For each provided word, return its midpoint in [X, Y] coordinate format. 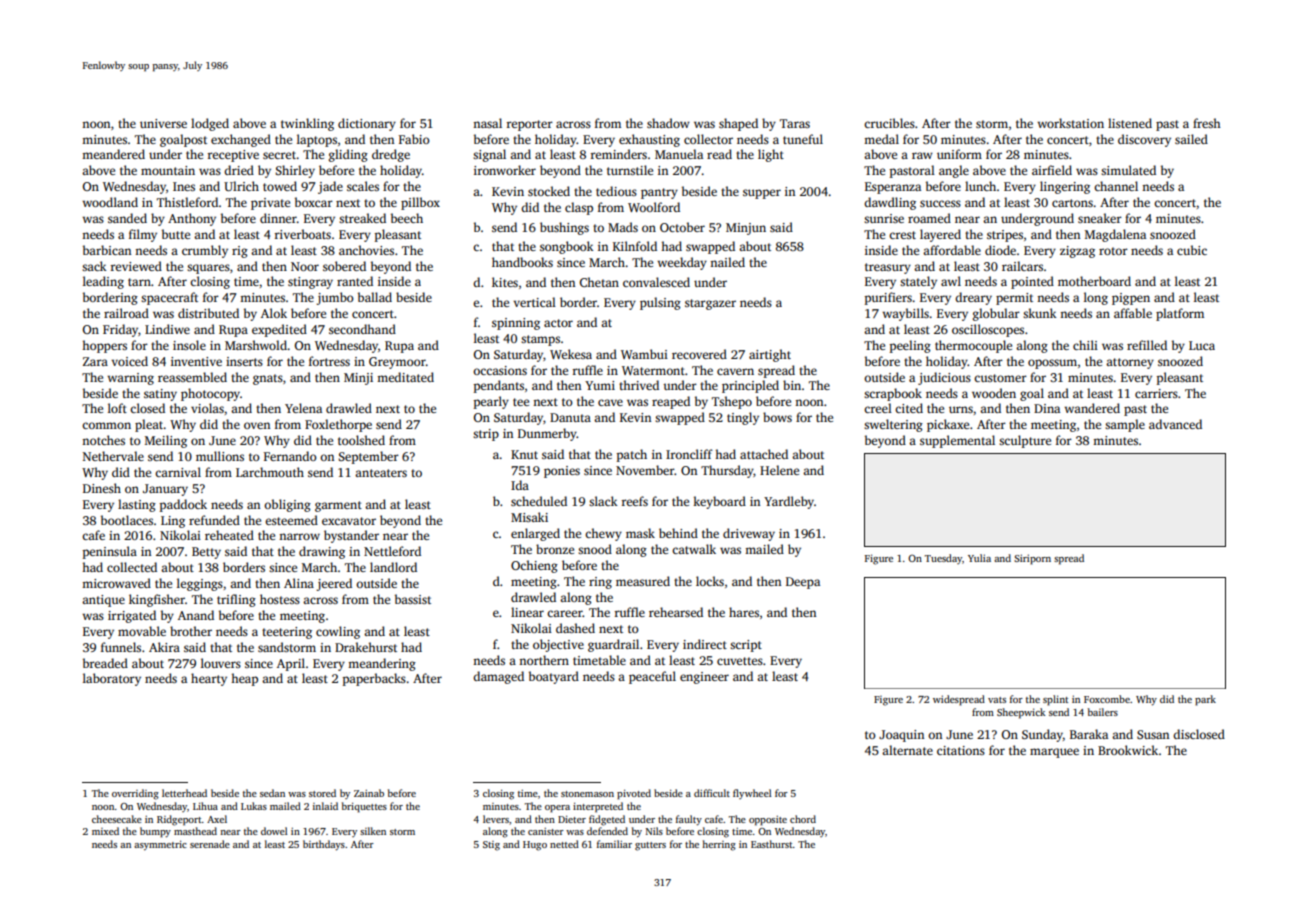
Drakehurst [366, 647]
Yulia [979, 558]
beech [407, 218]
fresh [1207, 123]
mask [640, 533]
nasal [487, 123]
